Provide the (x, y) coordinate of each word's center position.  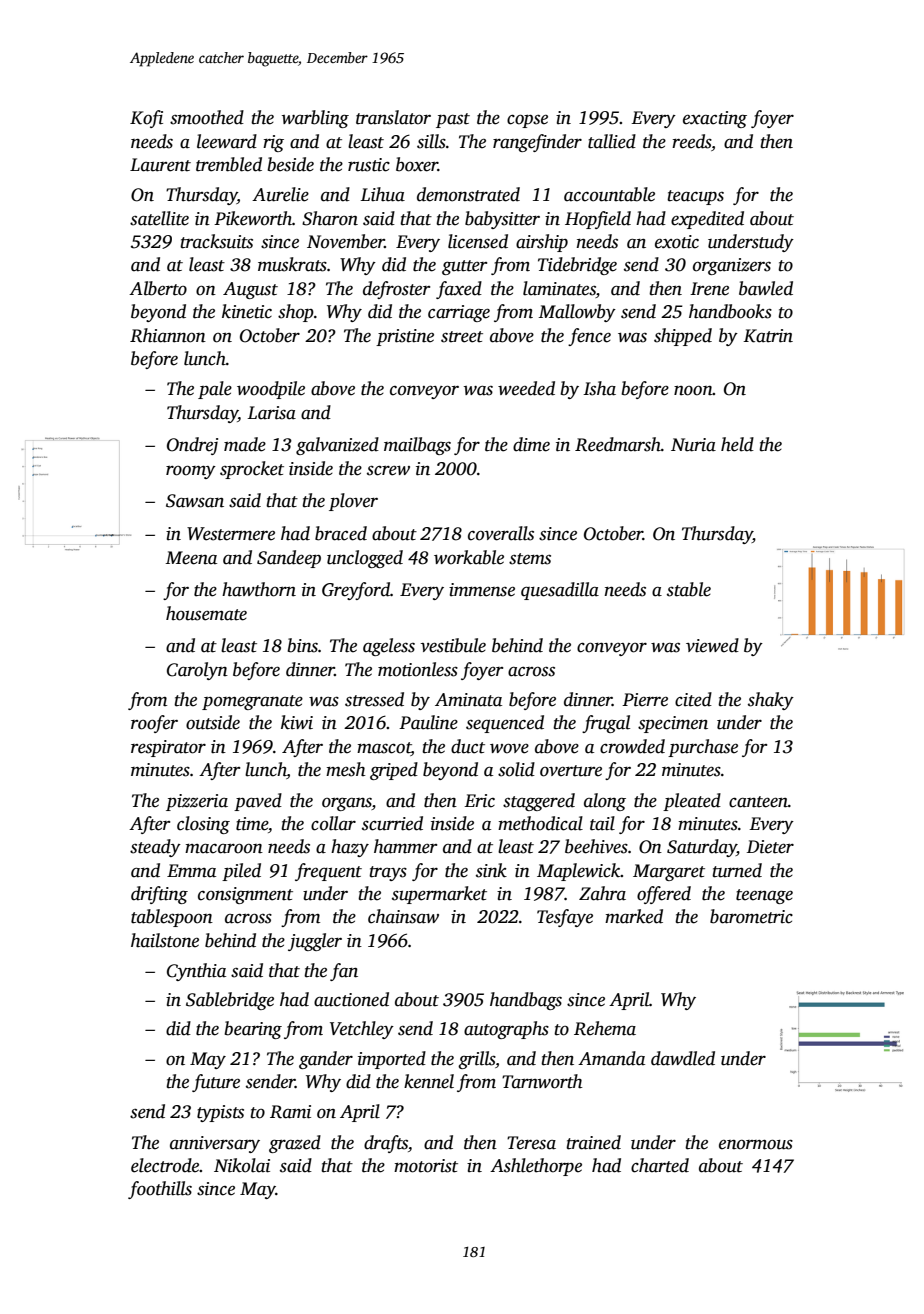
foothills (160, 1190)
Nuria (693, 445)
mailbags (417, 446)
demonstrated (468, 194)
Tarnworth (542, 1081)
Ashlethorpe (536, 1167)
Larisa (271, 413)
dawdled (683, 1058)
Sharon (330, 218)
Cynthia (196, 972)
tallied (612, 141)
